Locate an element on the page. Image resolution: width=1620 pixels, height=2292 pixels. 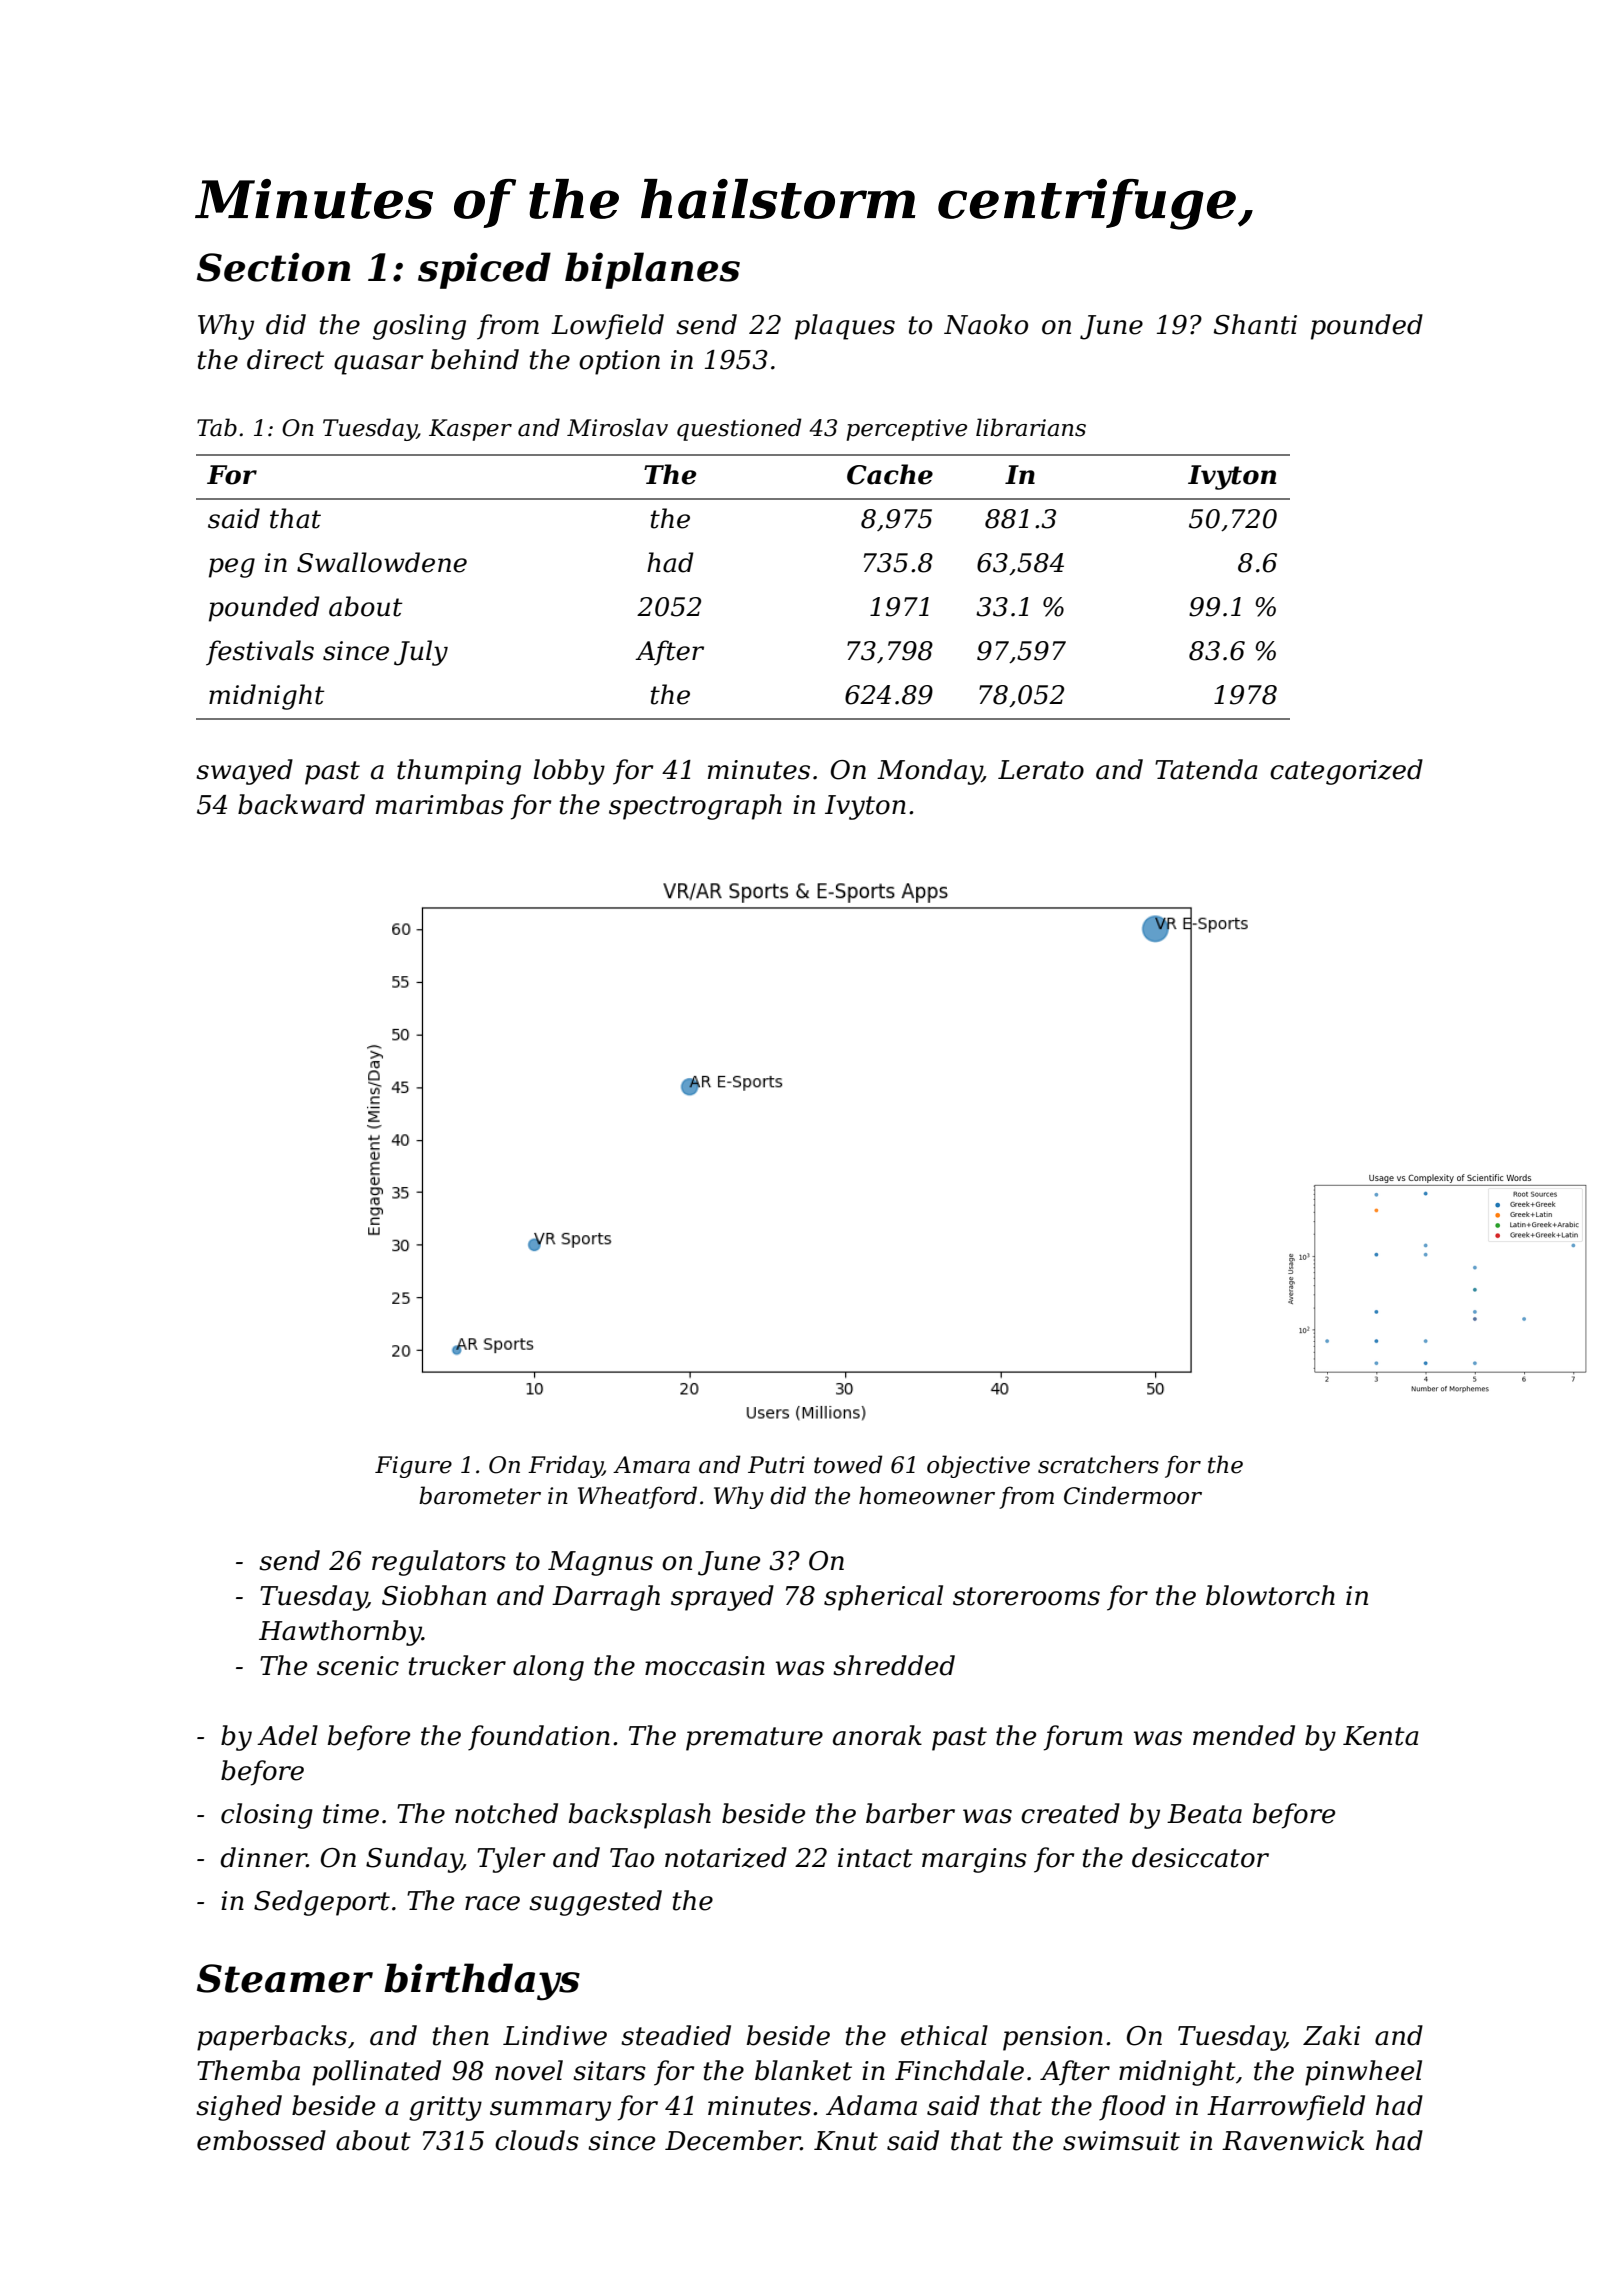
spectrograph is located at coordinates (695, 807).
